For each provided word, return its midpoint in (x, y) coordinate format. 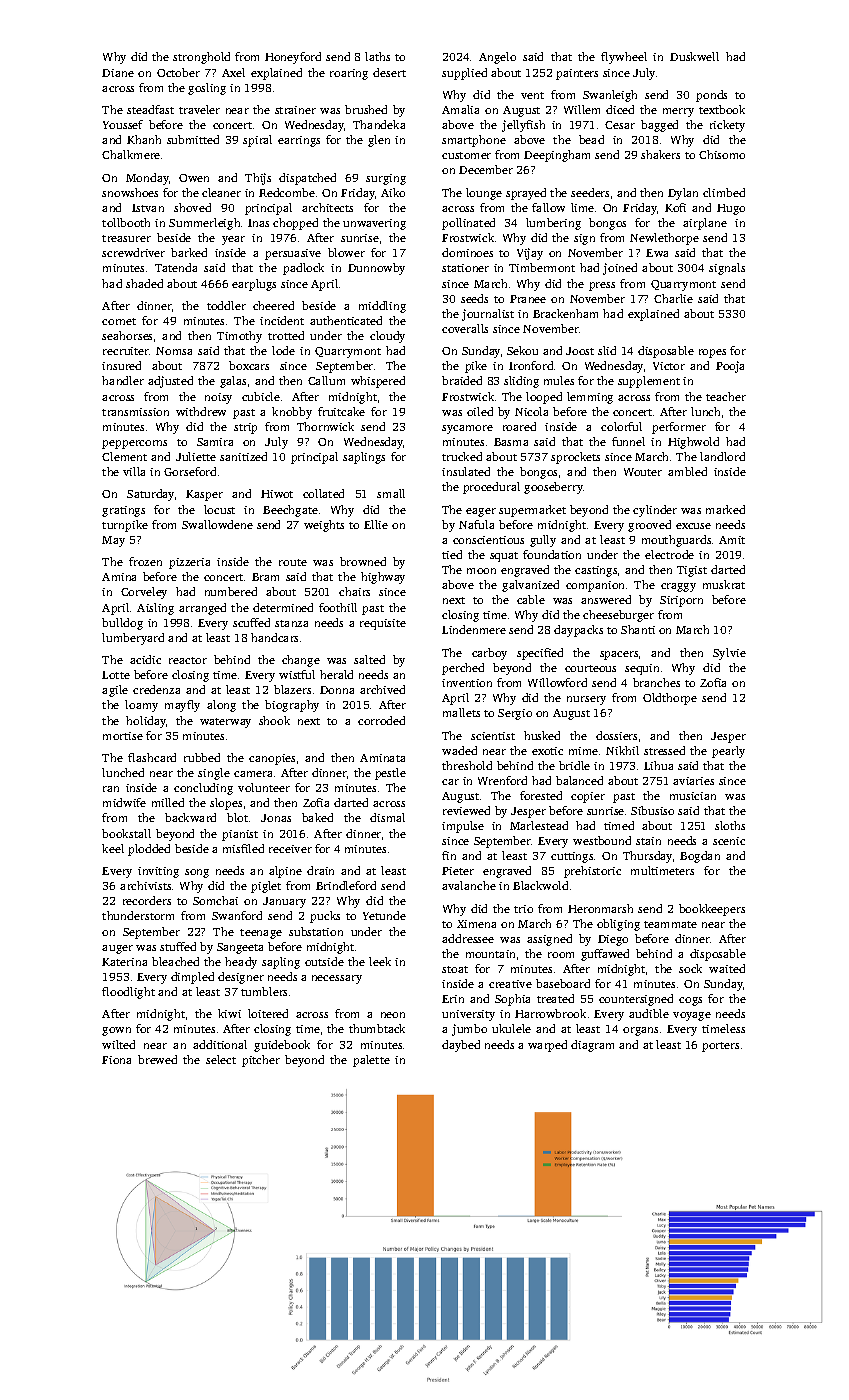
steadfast (150, 109)
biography (292, 706)
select (221, 1059)
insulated (466, 471)
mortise (123, 736)
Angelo (497, 58)
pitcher (261, 1061)
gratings (123, 511)
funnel (628, 441)
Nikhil (622, 750)
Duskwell (694, 56)
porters (720, 1047)
